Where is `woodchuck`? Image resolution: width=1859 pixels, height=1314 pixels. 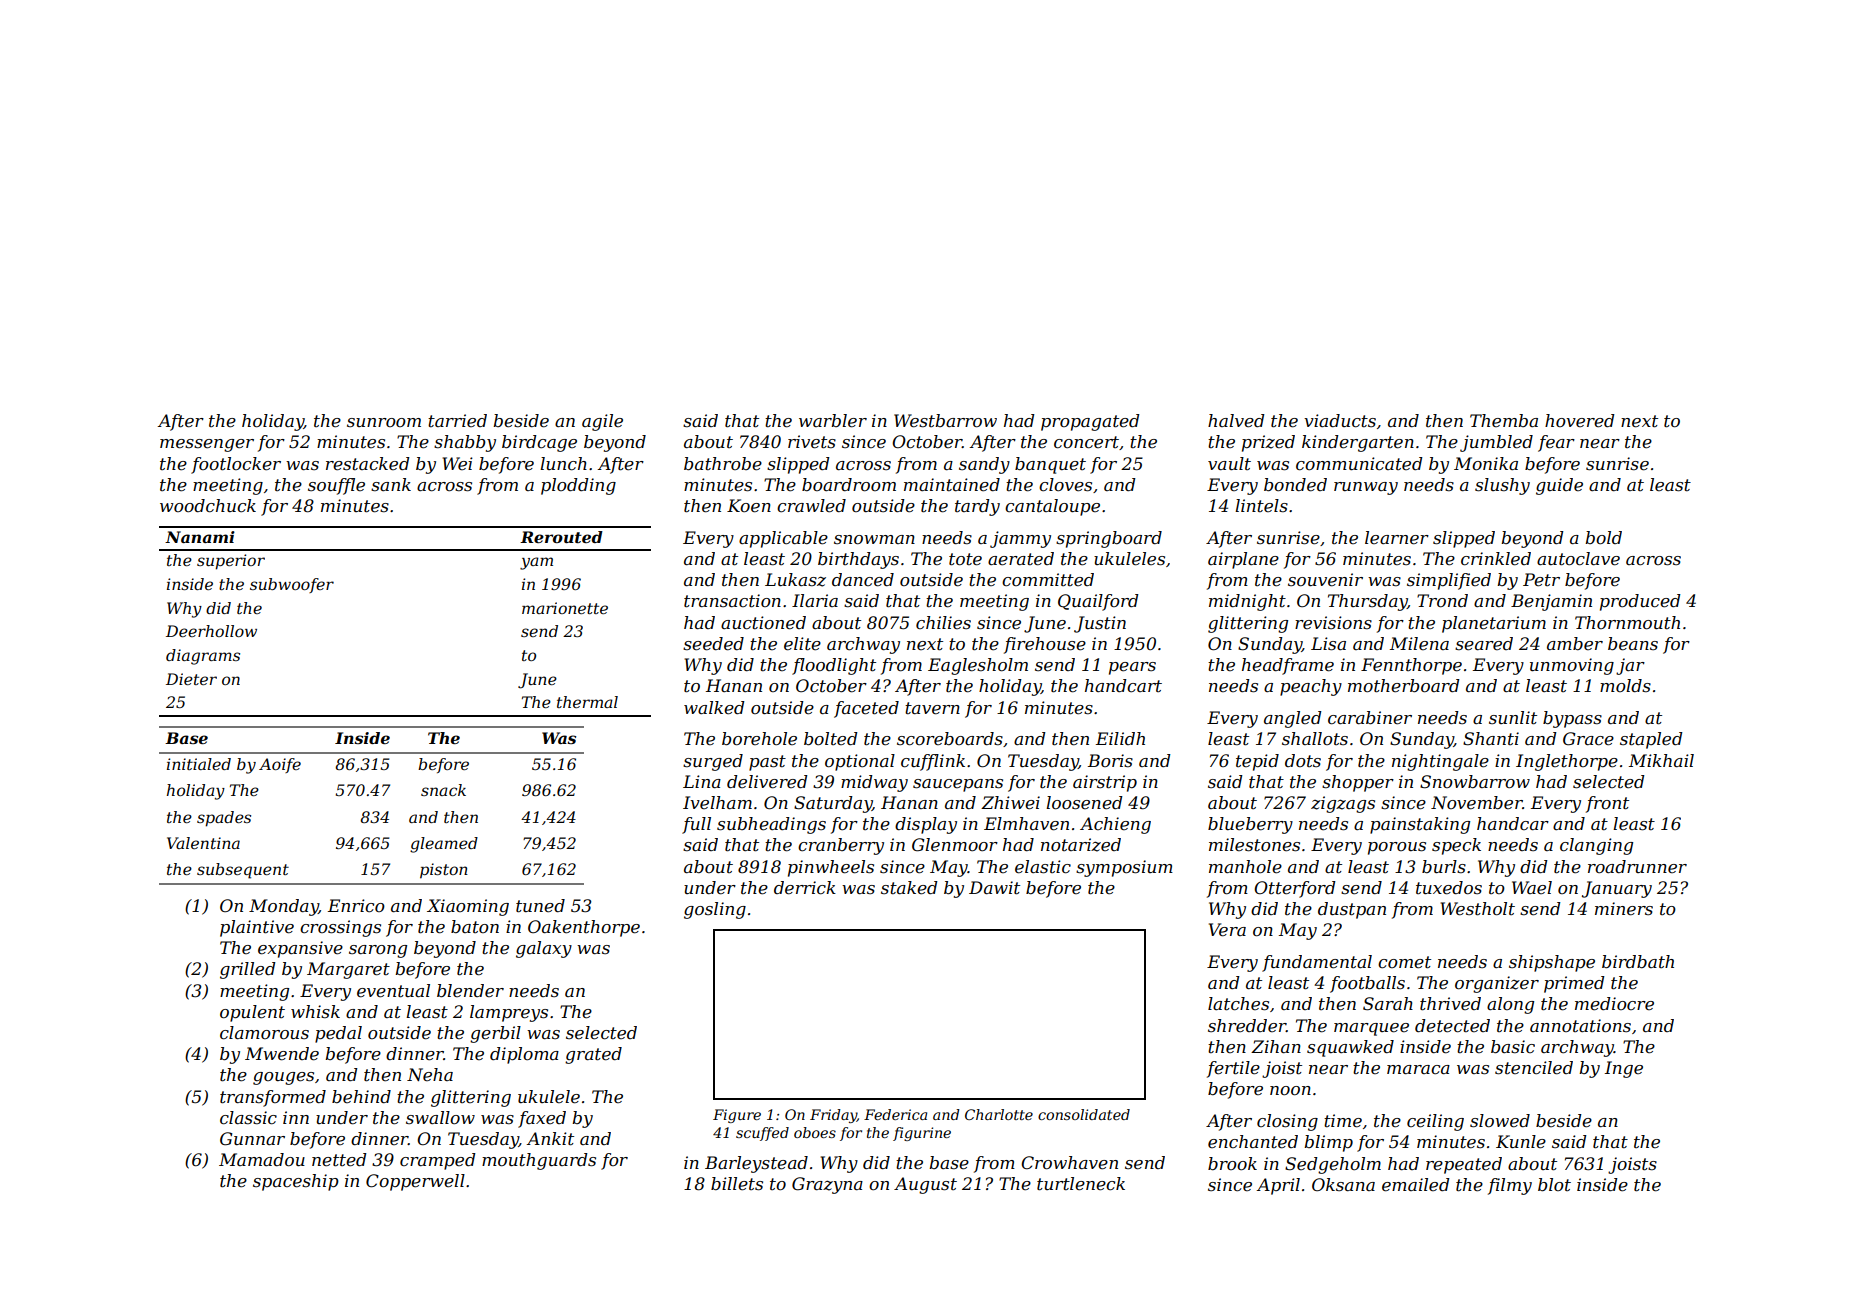
woodchuck is located at coordinates (208, 506).
